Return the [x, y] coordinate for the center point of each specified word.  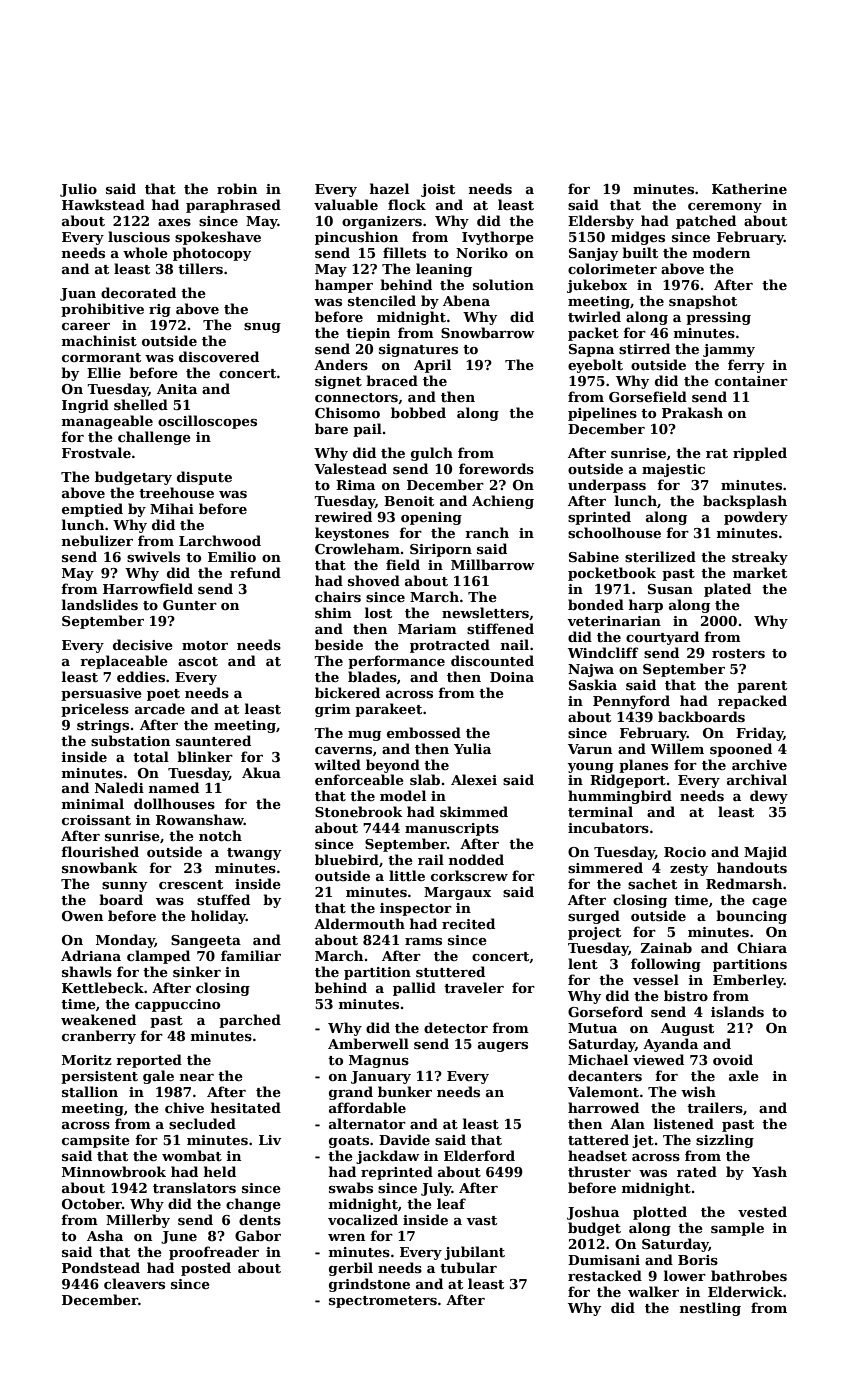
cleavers [134, 1283]
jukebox [597, 286]
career [86, 326]
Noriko [482, 252]
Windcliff [603, 652]
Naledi [119, 787]
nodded [476, 859]
